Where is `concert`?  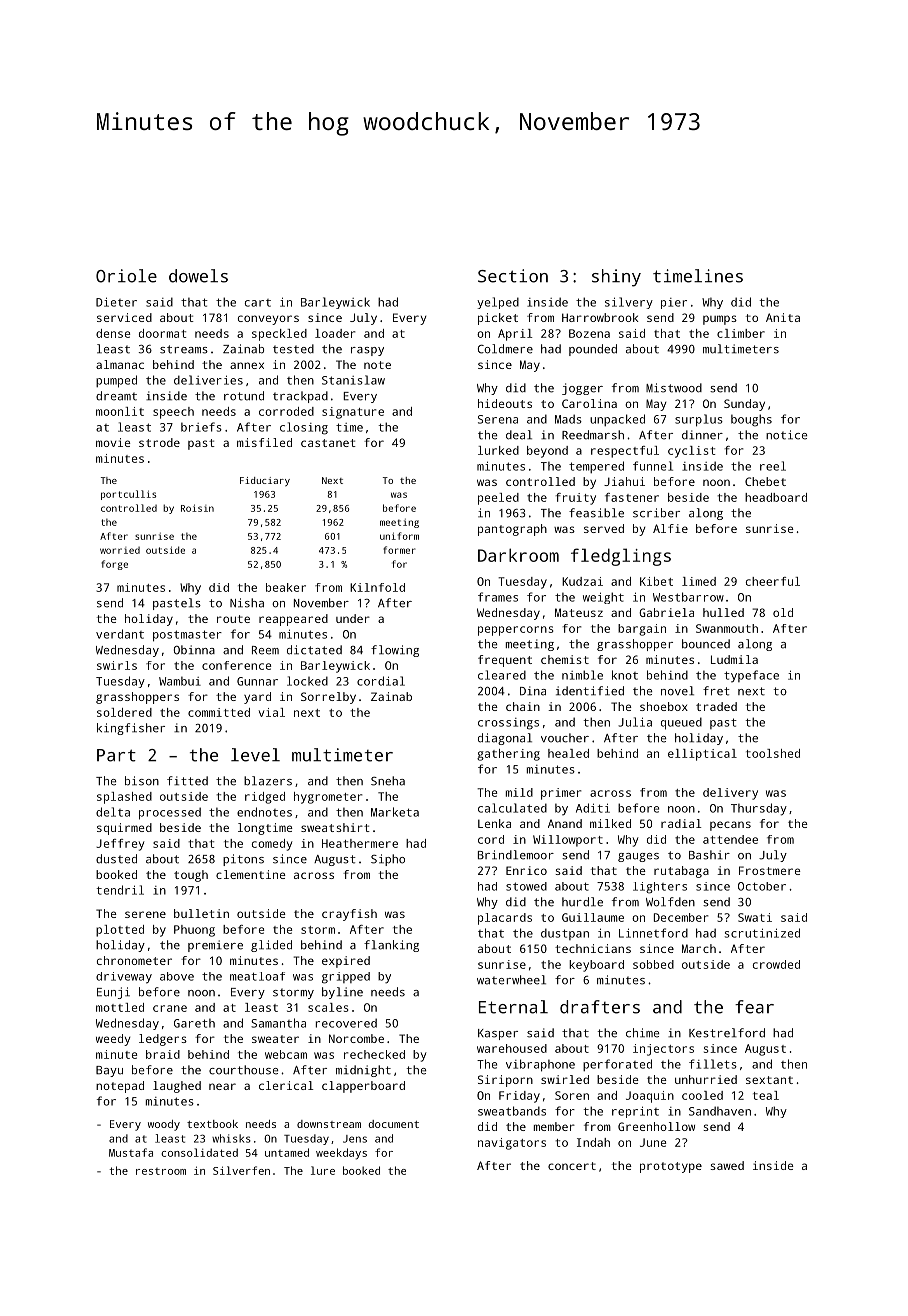 concert is located at coordinates (572, 1166).
